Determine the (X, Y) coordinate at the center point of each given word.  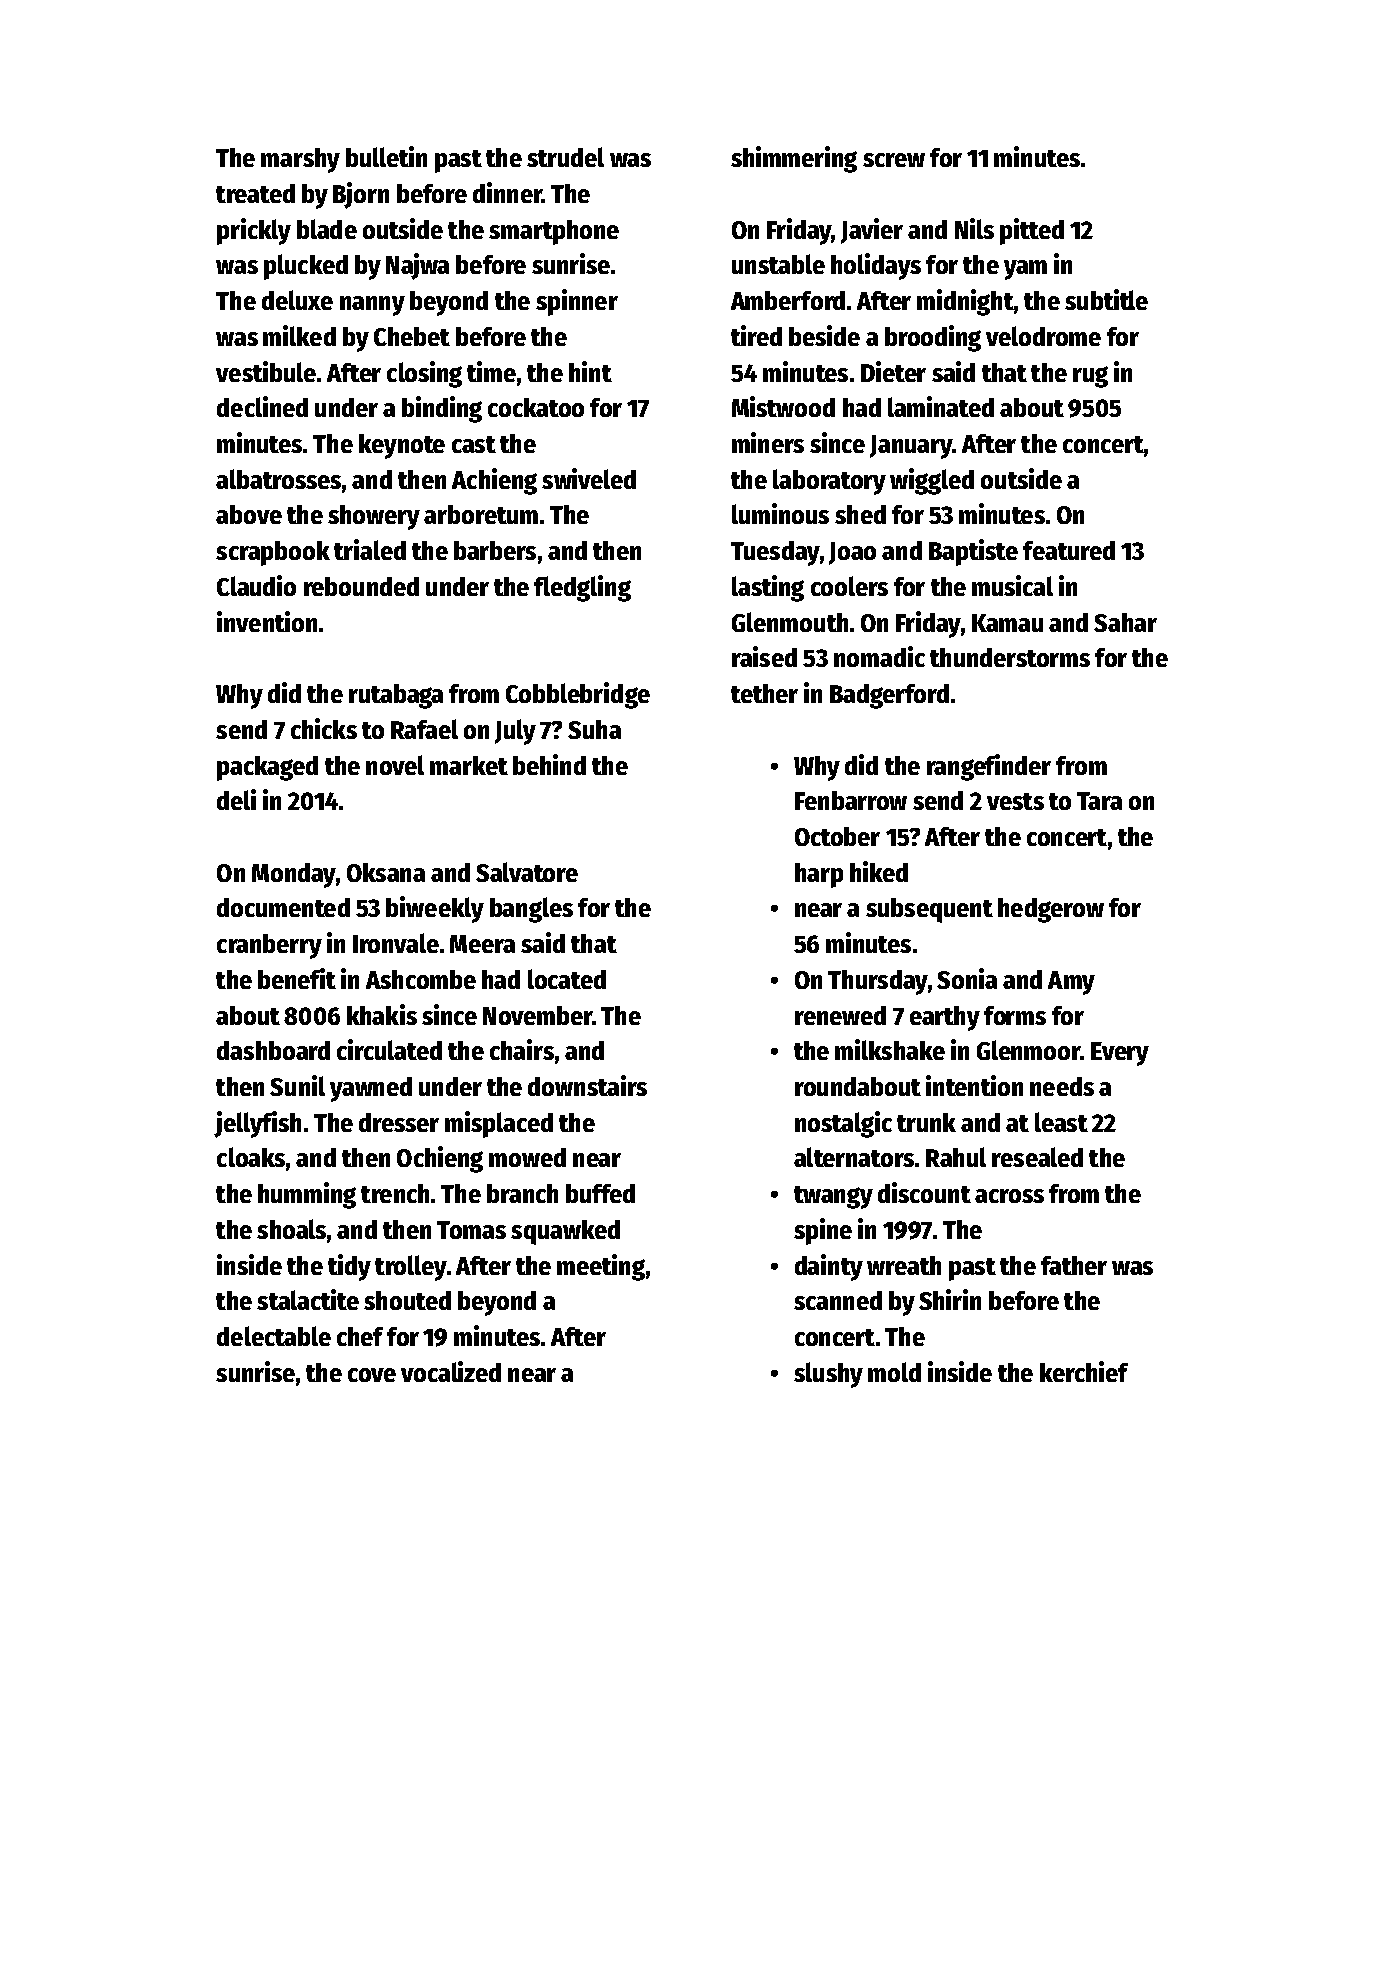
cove (372, 1375)
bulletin (386, 156)
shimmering (794, 159)
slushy (828, 1375)
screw (894, 160)
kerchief (1084, 1371)
